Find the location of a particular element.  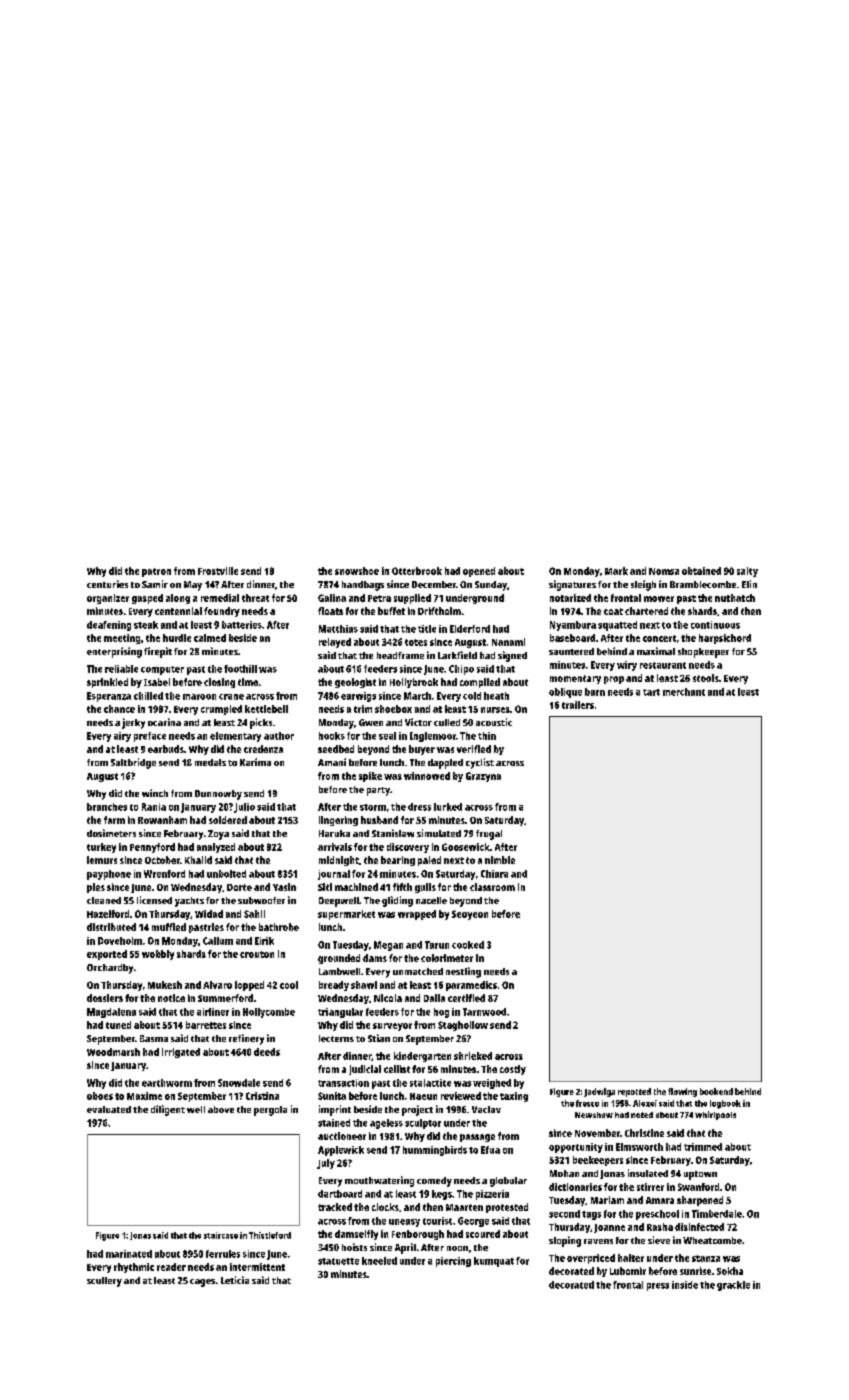

statuette is located at coordinates (338, 1261).
